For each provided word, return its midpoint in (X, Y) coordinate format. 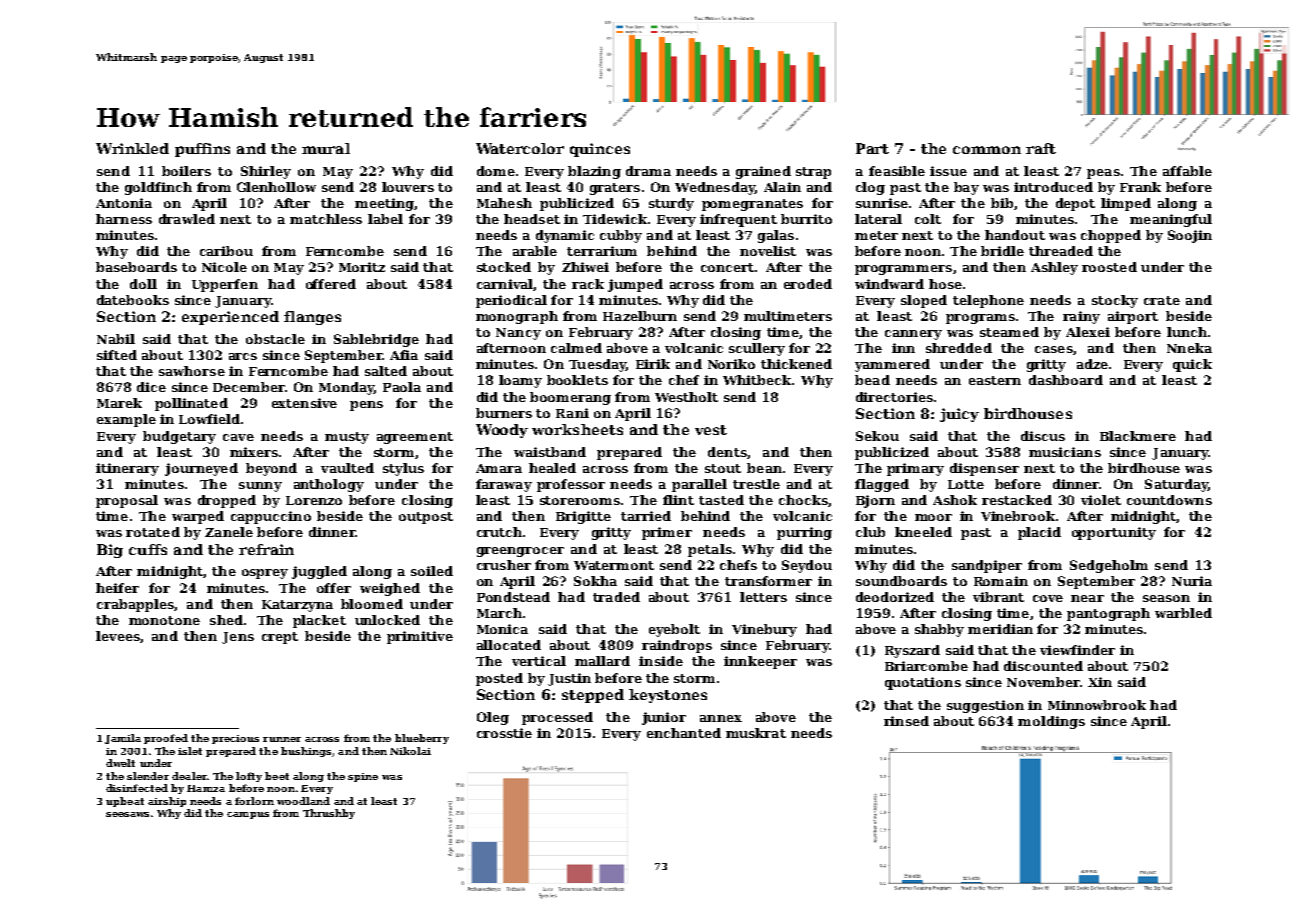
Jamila (123, 739)
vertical (539, 661)
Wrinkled (132, 148)
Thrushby (329, 814)
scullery (757, 349)
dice (151, 387)
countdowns (1169, 500)
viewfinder (1077, 650)
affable (1187, 171)
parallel (699, 485)
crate (1162, 300)
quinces (600, 150)
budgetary (179, 437)
